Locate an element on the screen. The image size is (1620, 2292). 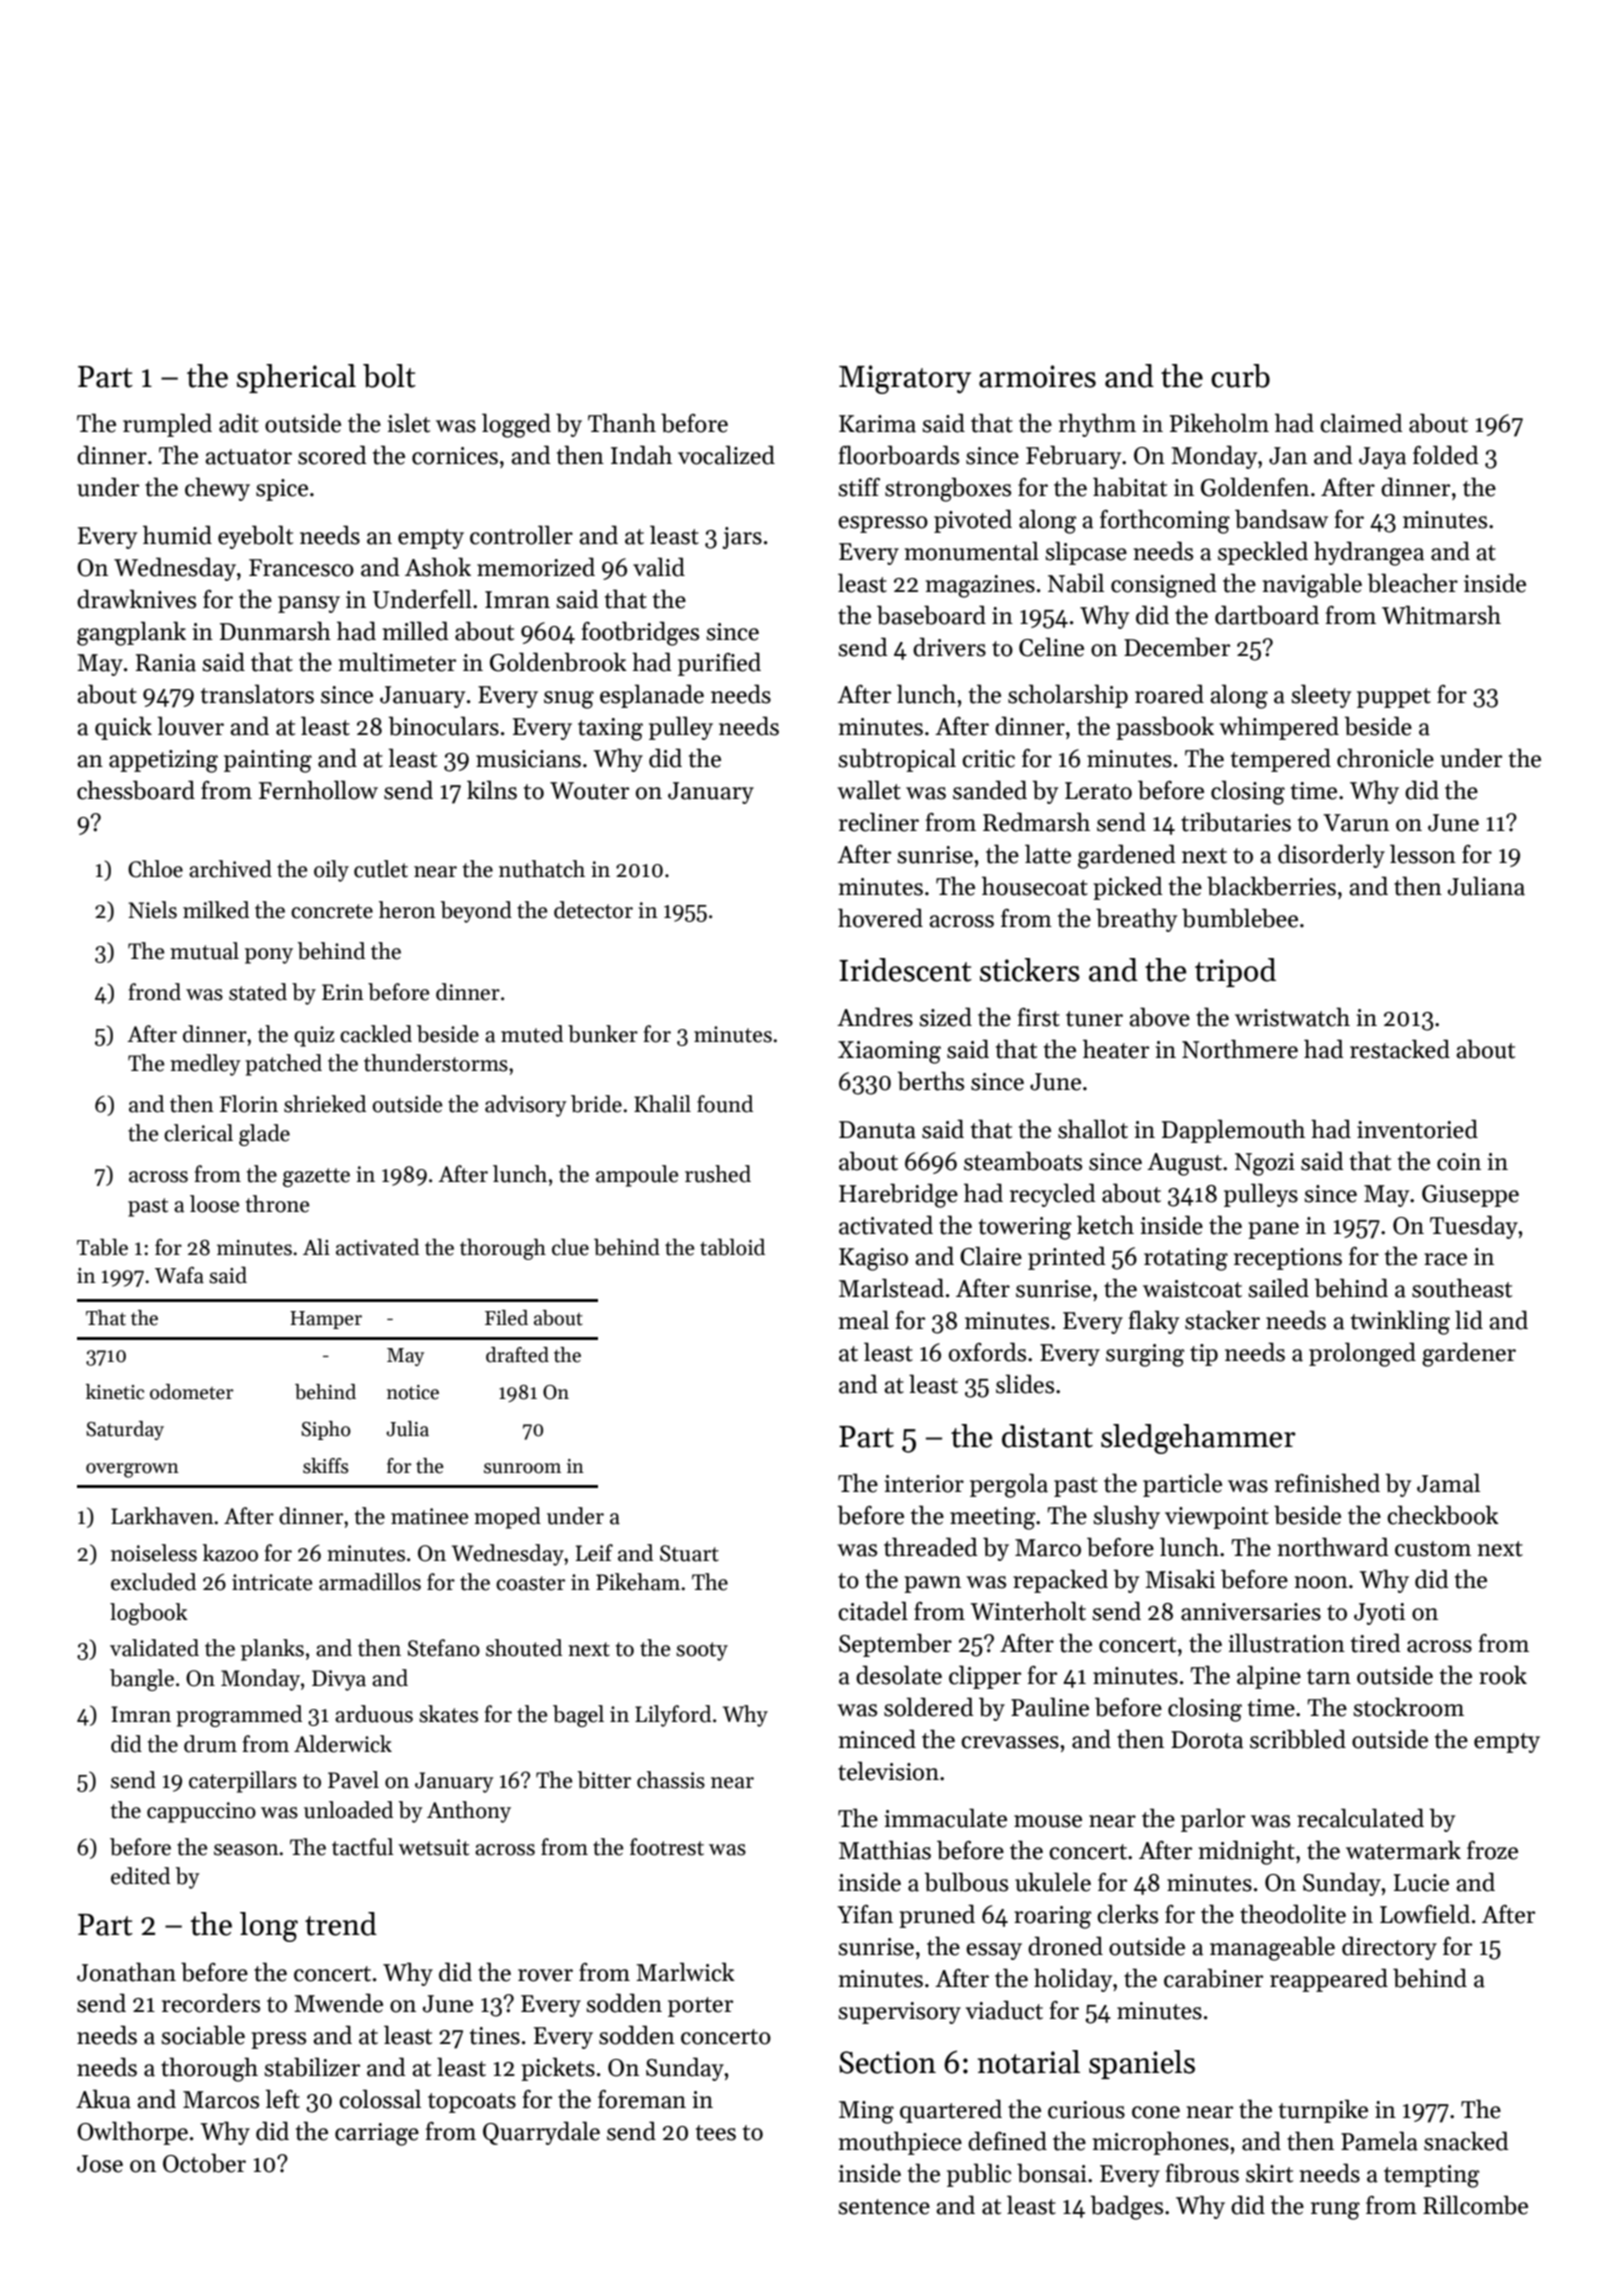
memorized is located at coordinates (536, 567).
